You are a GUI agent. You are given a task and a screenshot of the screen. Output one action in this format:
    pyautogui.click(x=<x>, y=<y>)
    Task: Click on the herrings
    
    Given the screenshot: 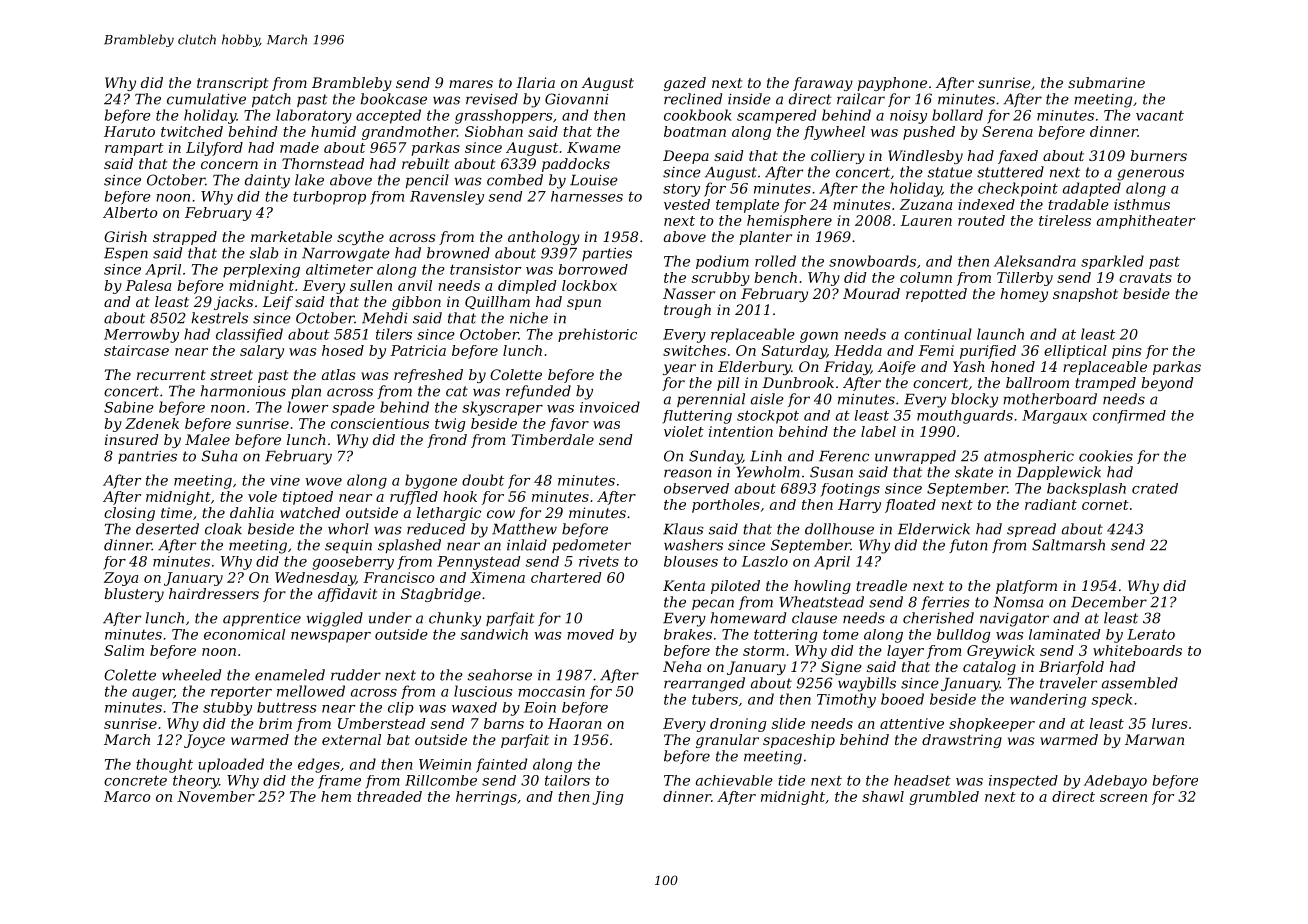 What is the action you would take?
    pyautogui.click(x=486, y=798)
